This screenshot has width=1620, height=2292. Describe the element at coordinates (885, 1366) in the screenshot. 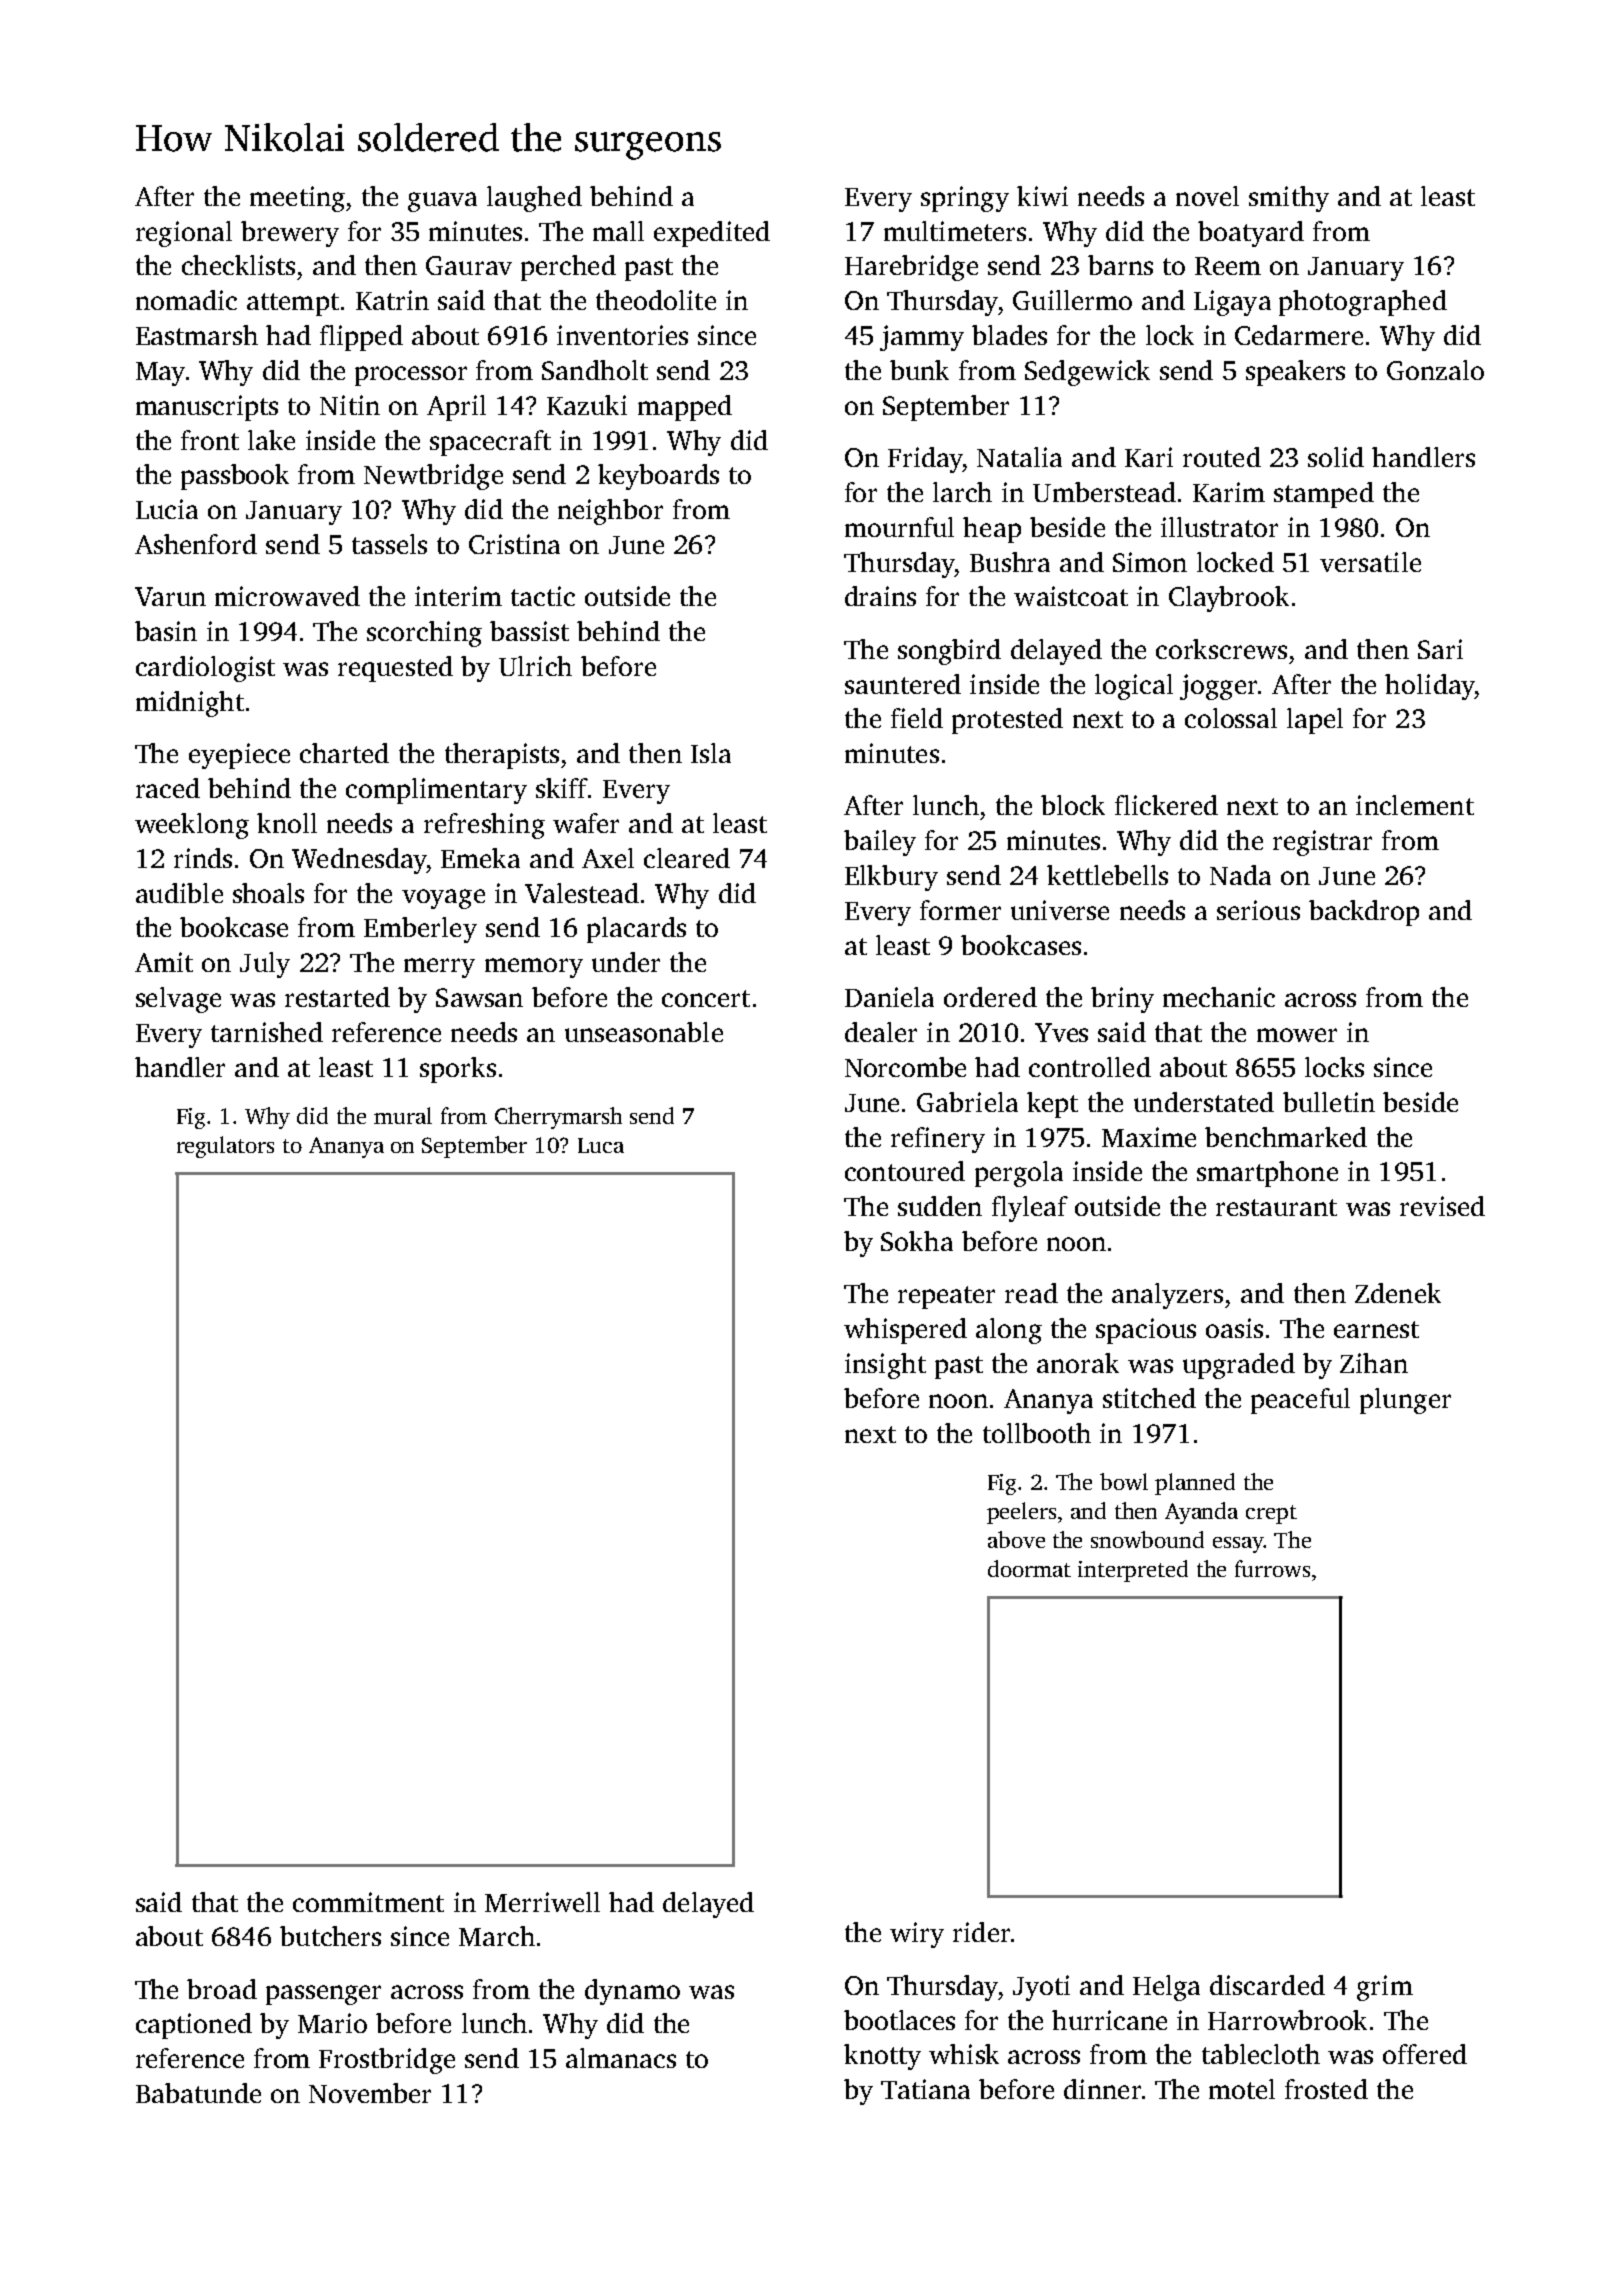

I see `insight` at that location.
